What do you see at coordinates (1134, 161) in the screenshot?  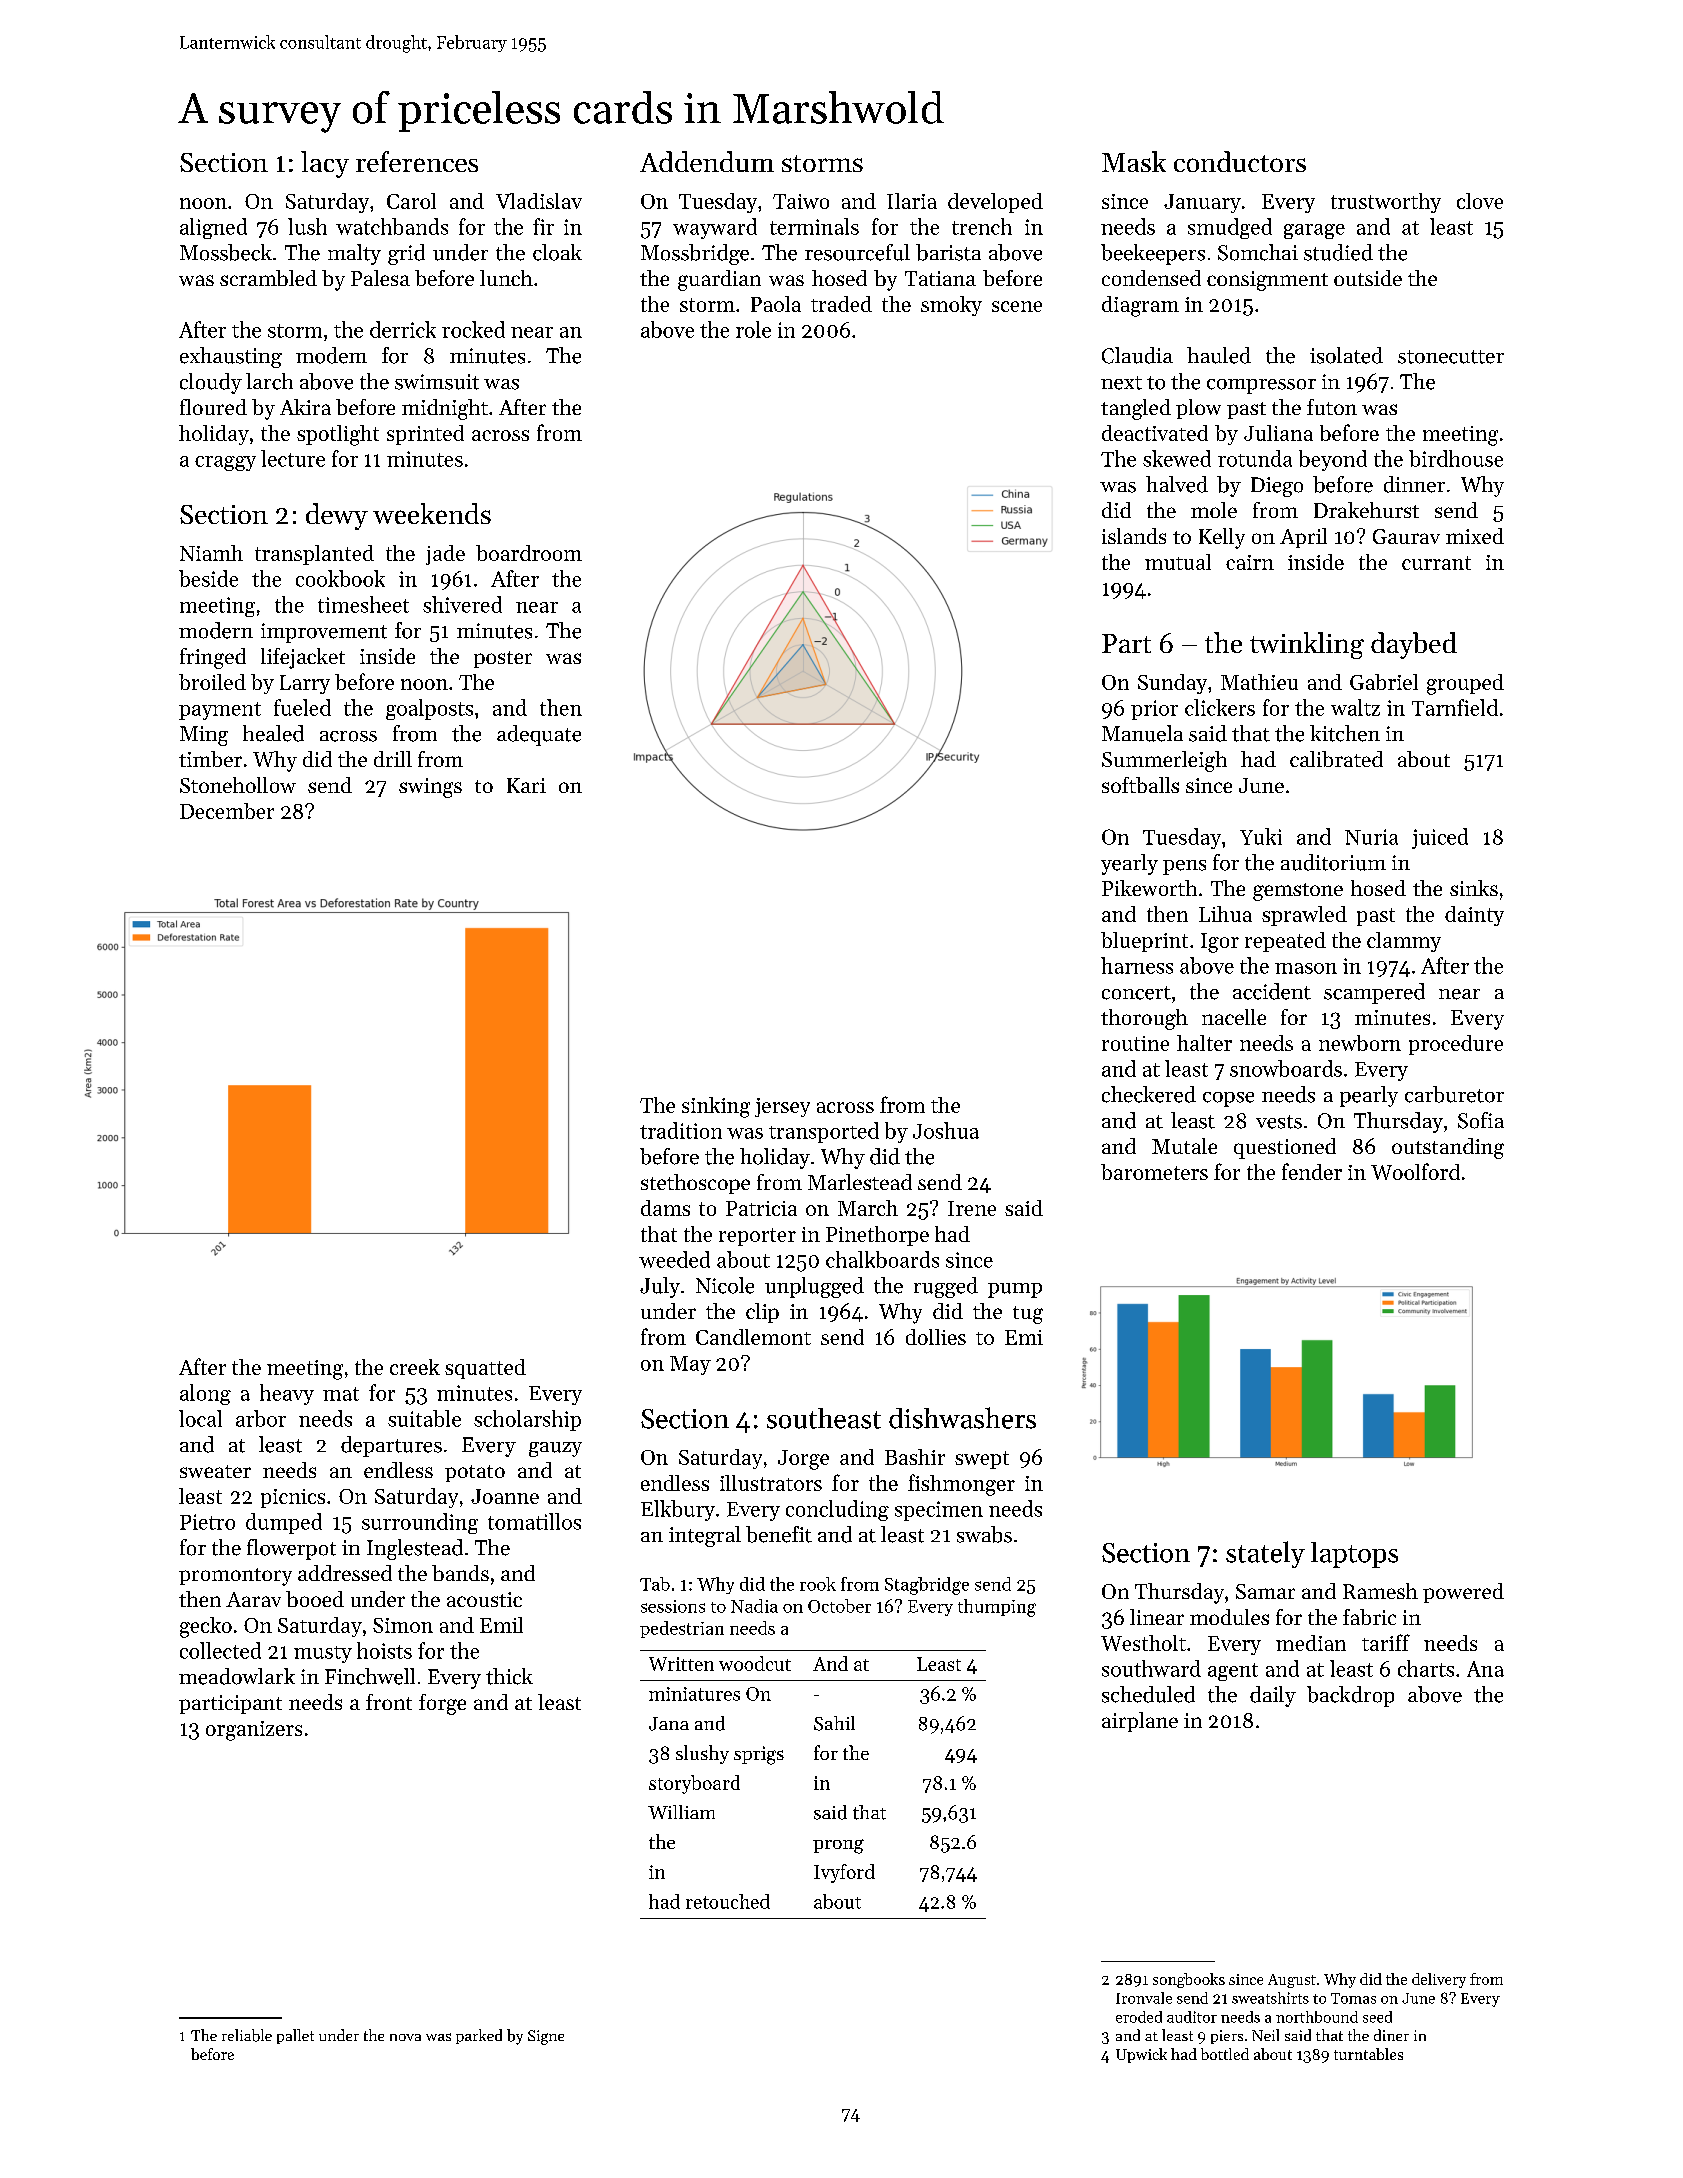 I see `Mask` at bounding box center [1134, 161].
